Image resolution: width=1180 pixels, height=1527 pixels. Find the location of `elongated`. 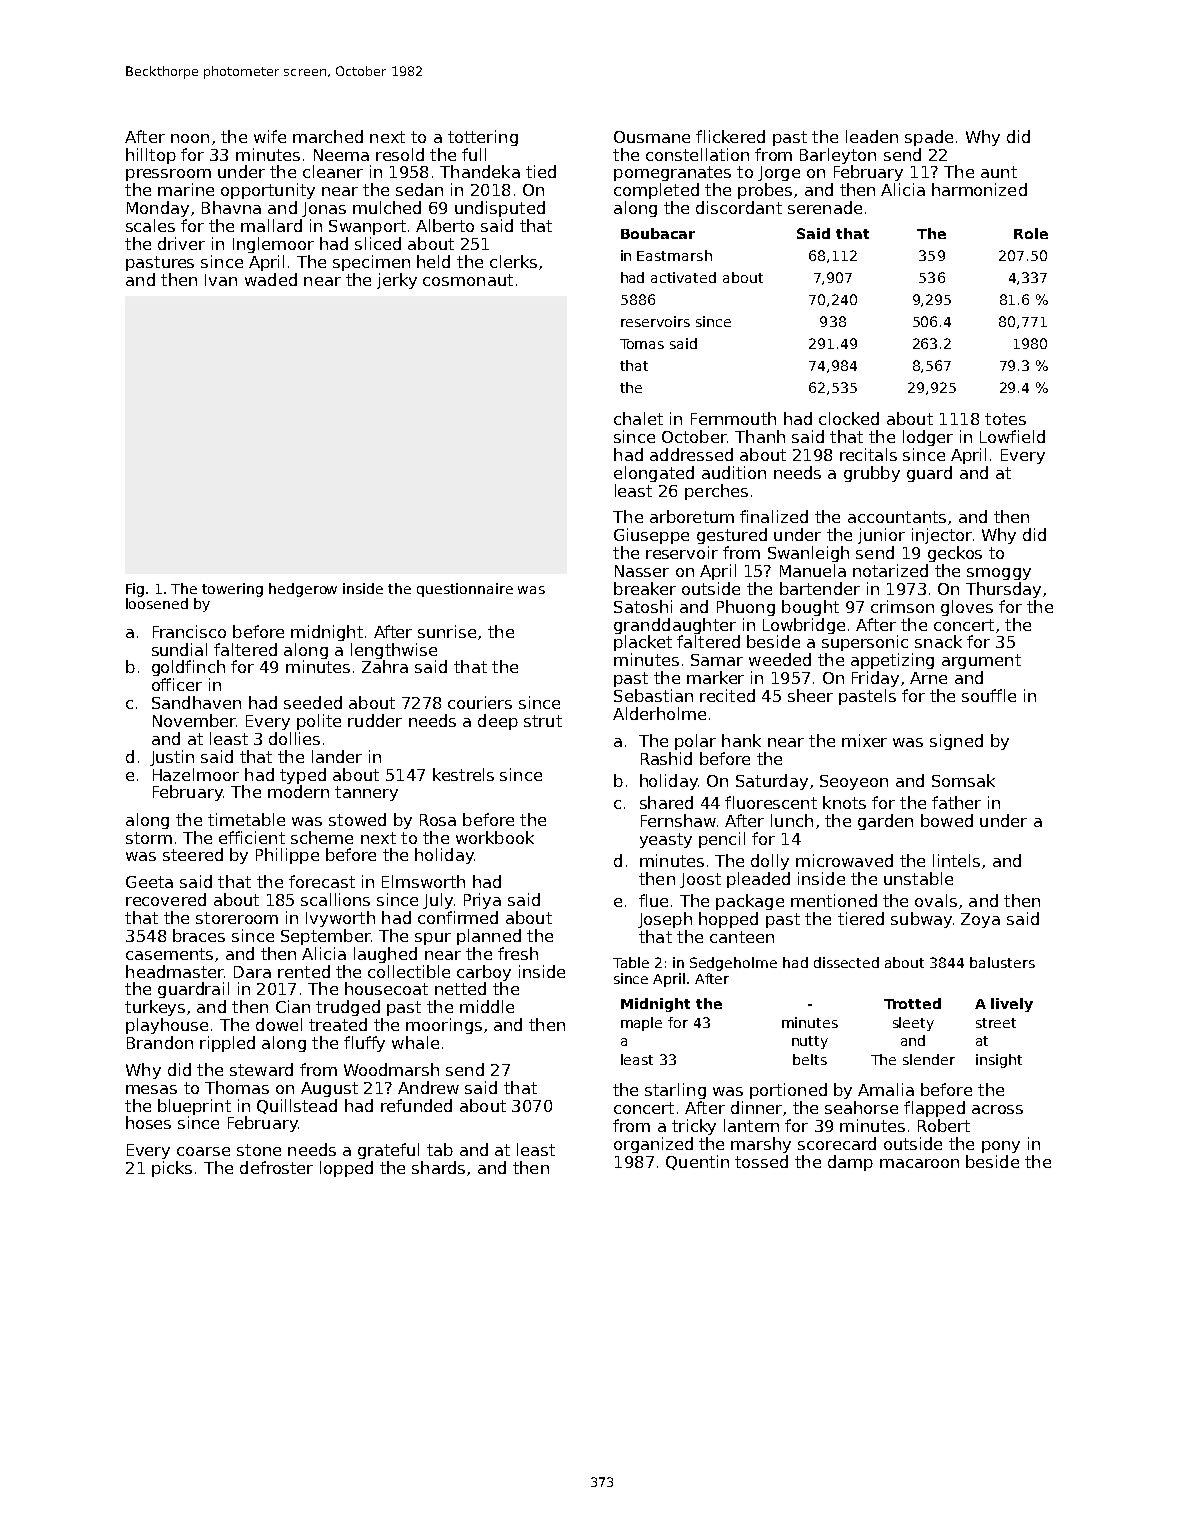

elongated is located at coordinates (654, 474).
